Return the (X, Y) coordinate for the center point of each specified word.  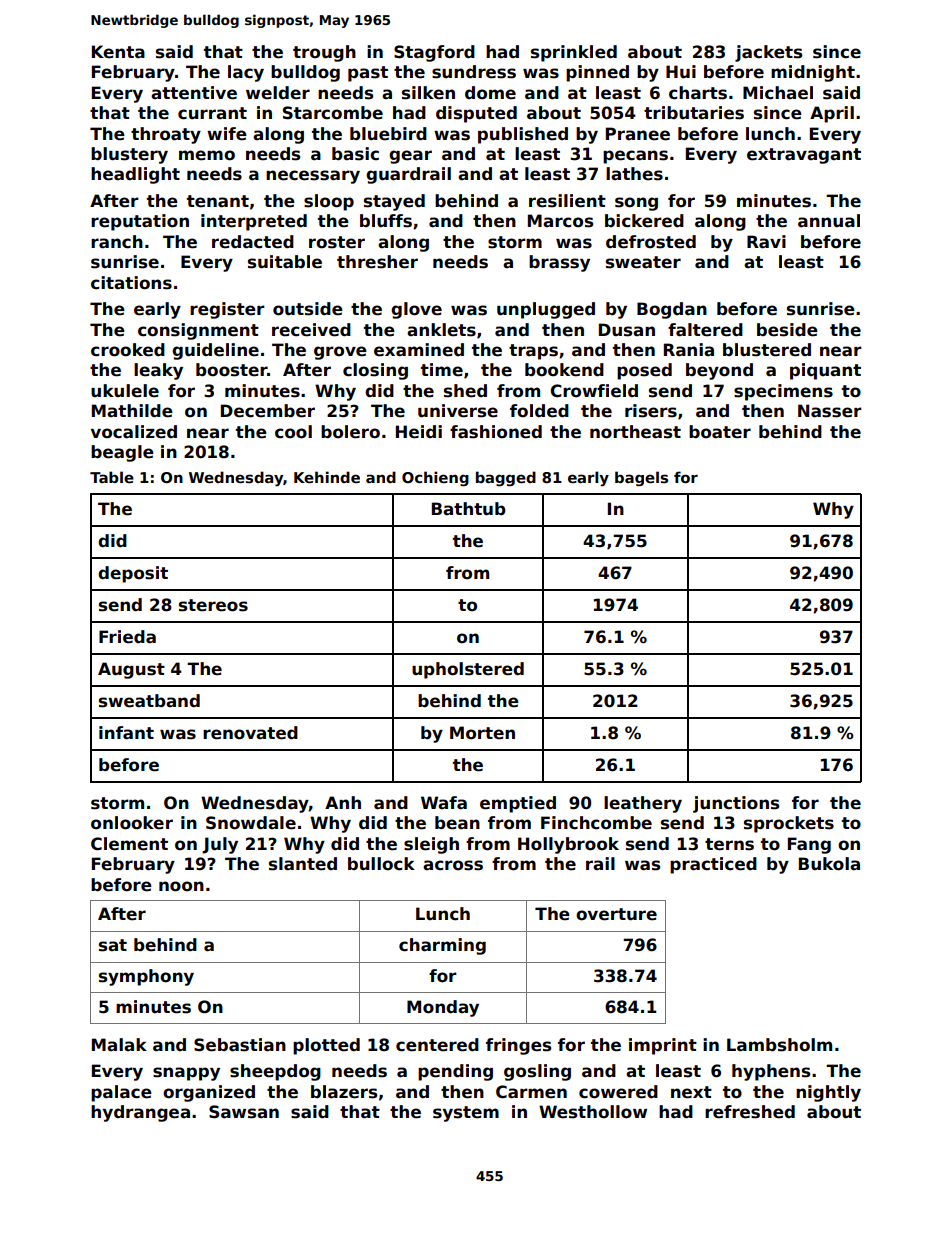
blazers (344, 1092)
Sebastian (240, 1045)
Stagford (434, 53)
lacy (246, 73)
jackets (768, 53)
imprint (663, 1046)
